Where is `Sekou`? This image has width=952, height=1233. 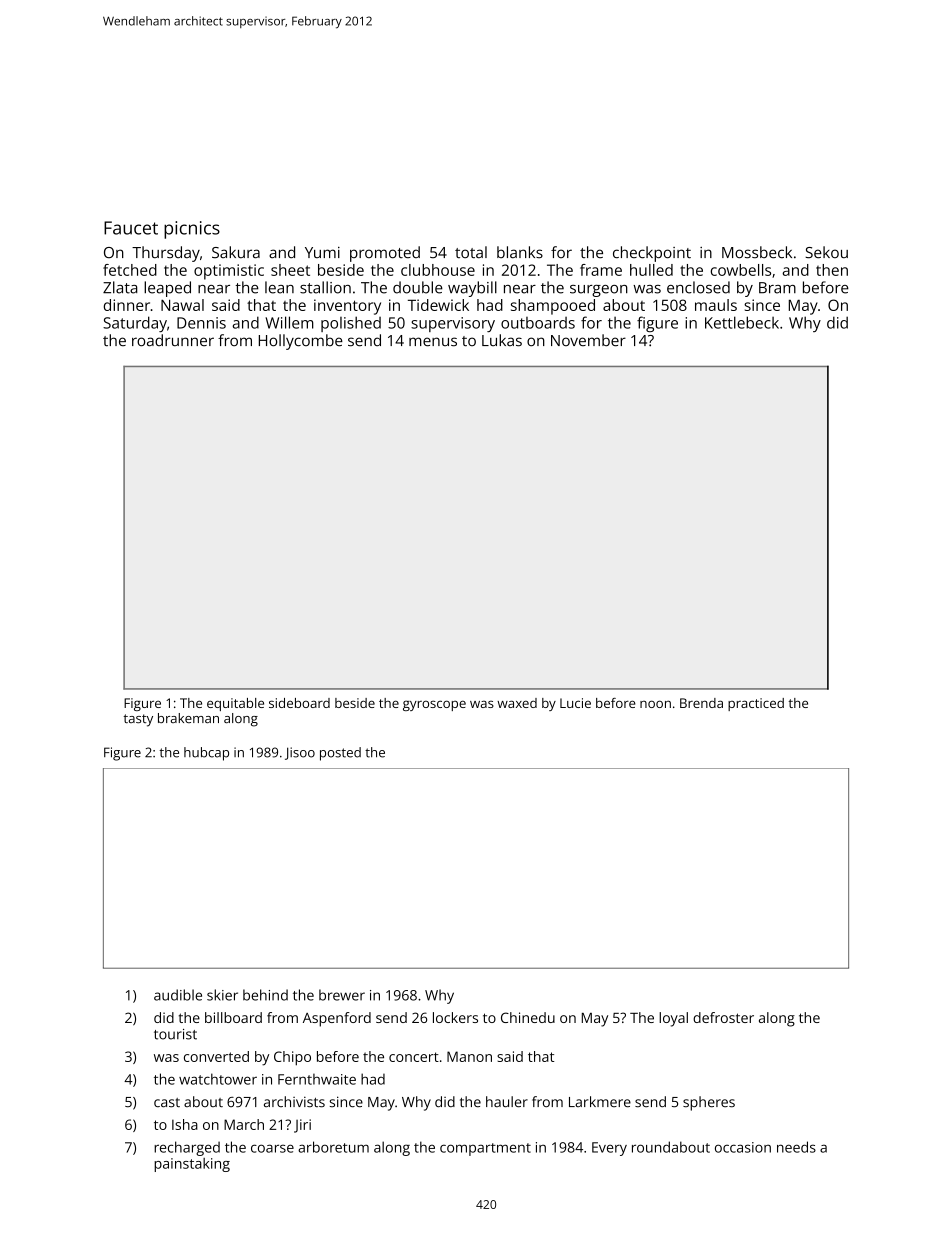 Sekou is located at coordinates (826, 252).
